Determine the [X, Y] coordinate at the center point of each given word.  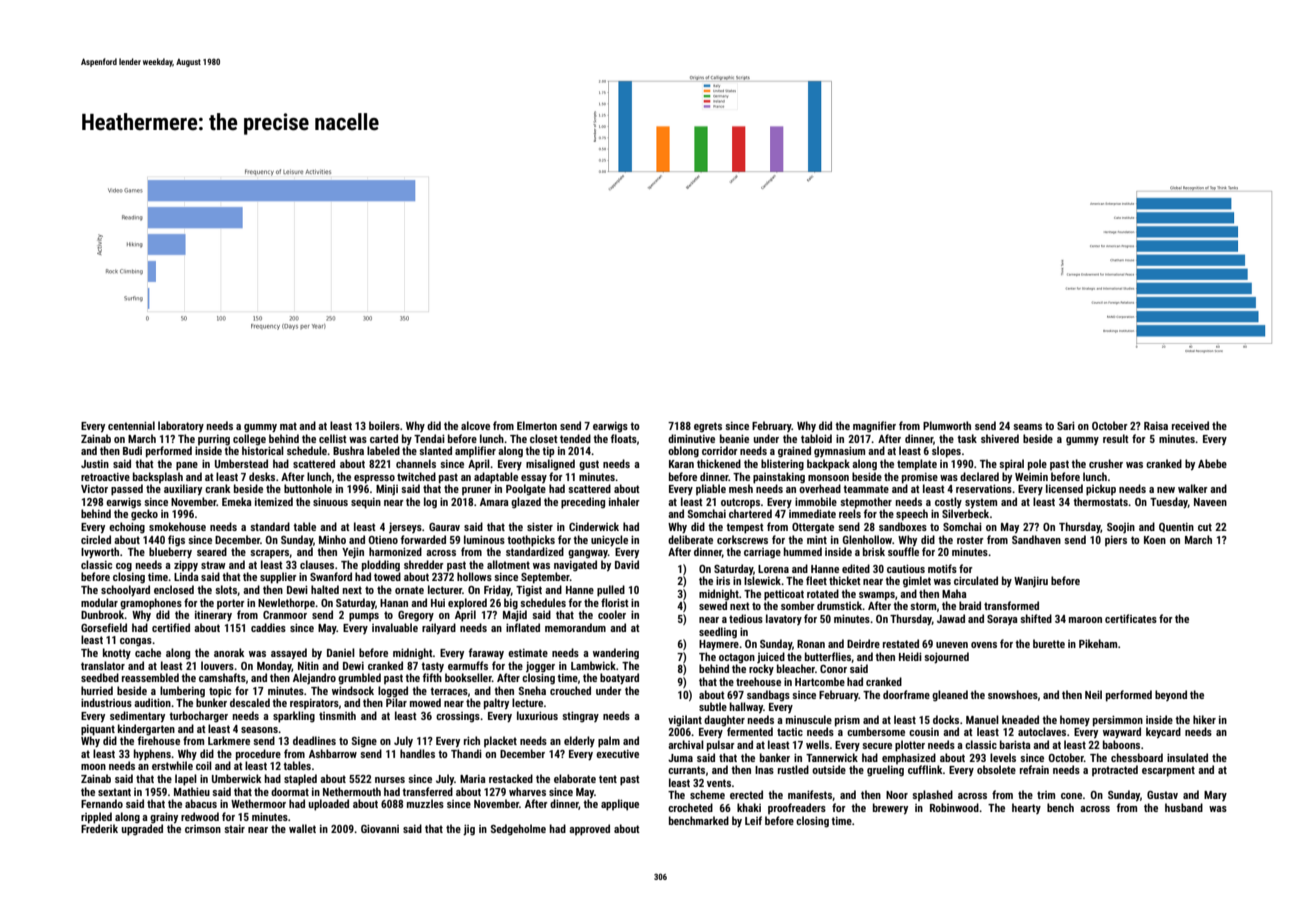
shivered [1000, 438]
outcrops [740, 503]
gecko [144, 515]
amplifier [475, 451]
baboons [1121, 744]
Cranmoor [285, 615]
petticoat [784, 595]
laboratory [181, 426]
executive [617, 754]
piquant [98, 730]
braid [970, 605]
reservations [984, 489]
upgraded [142, 830]
